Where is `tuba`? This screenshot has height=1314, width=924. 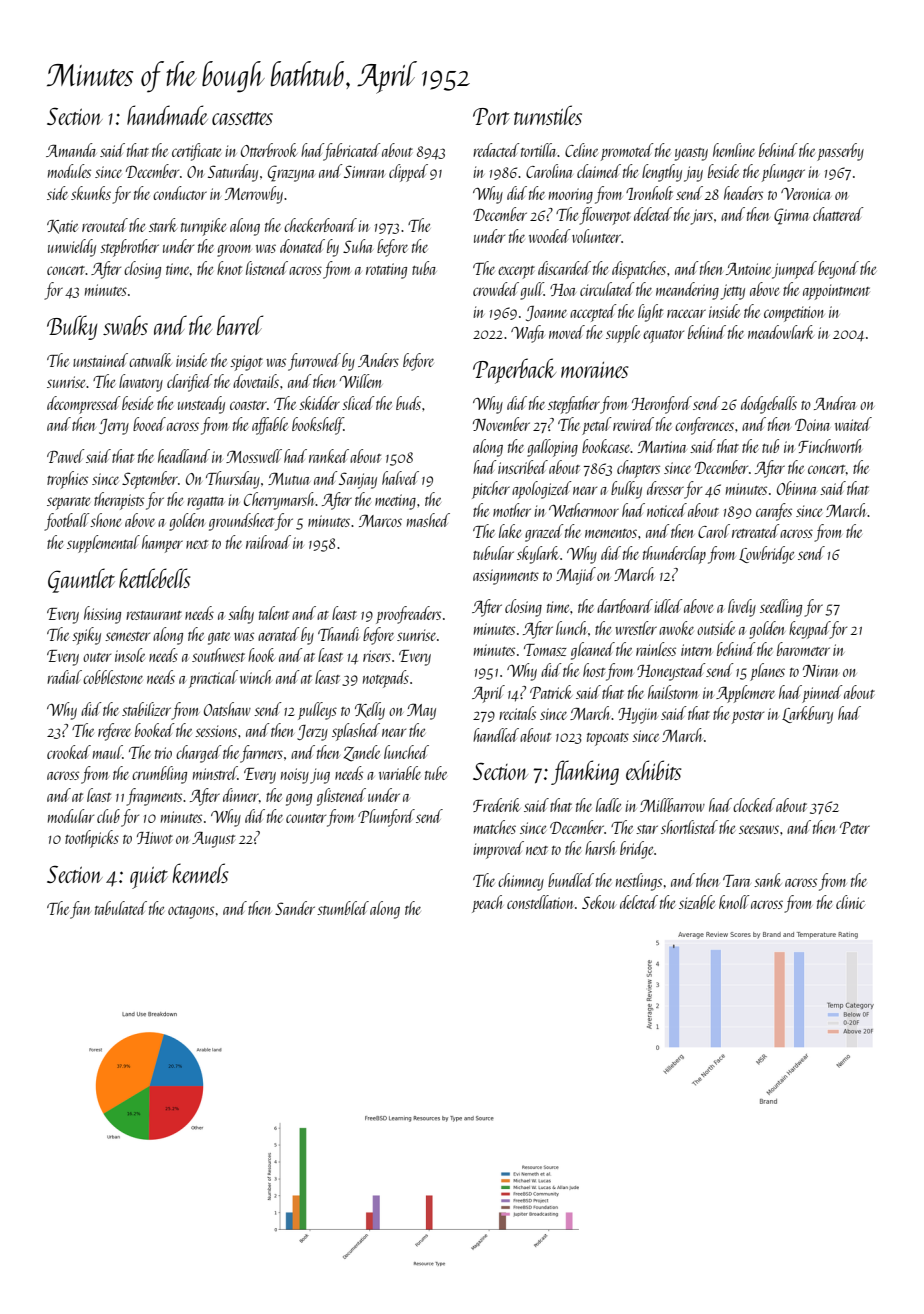 tuba is located at coordinates (424, 268).
